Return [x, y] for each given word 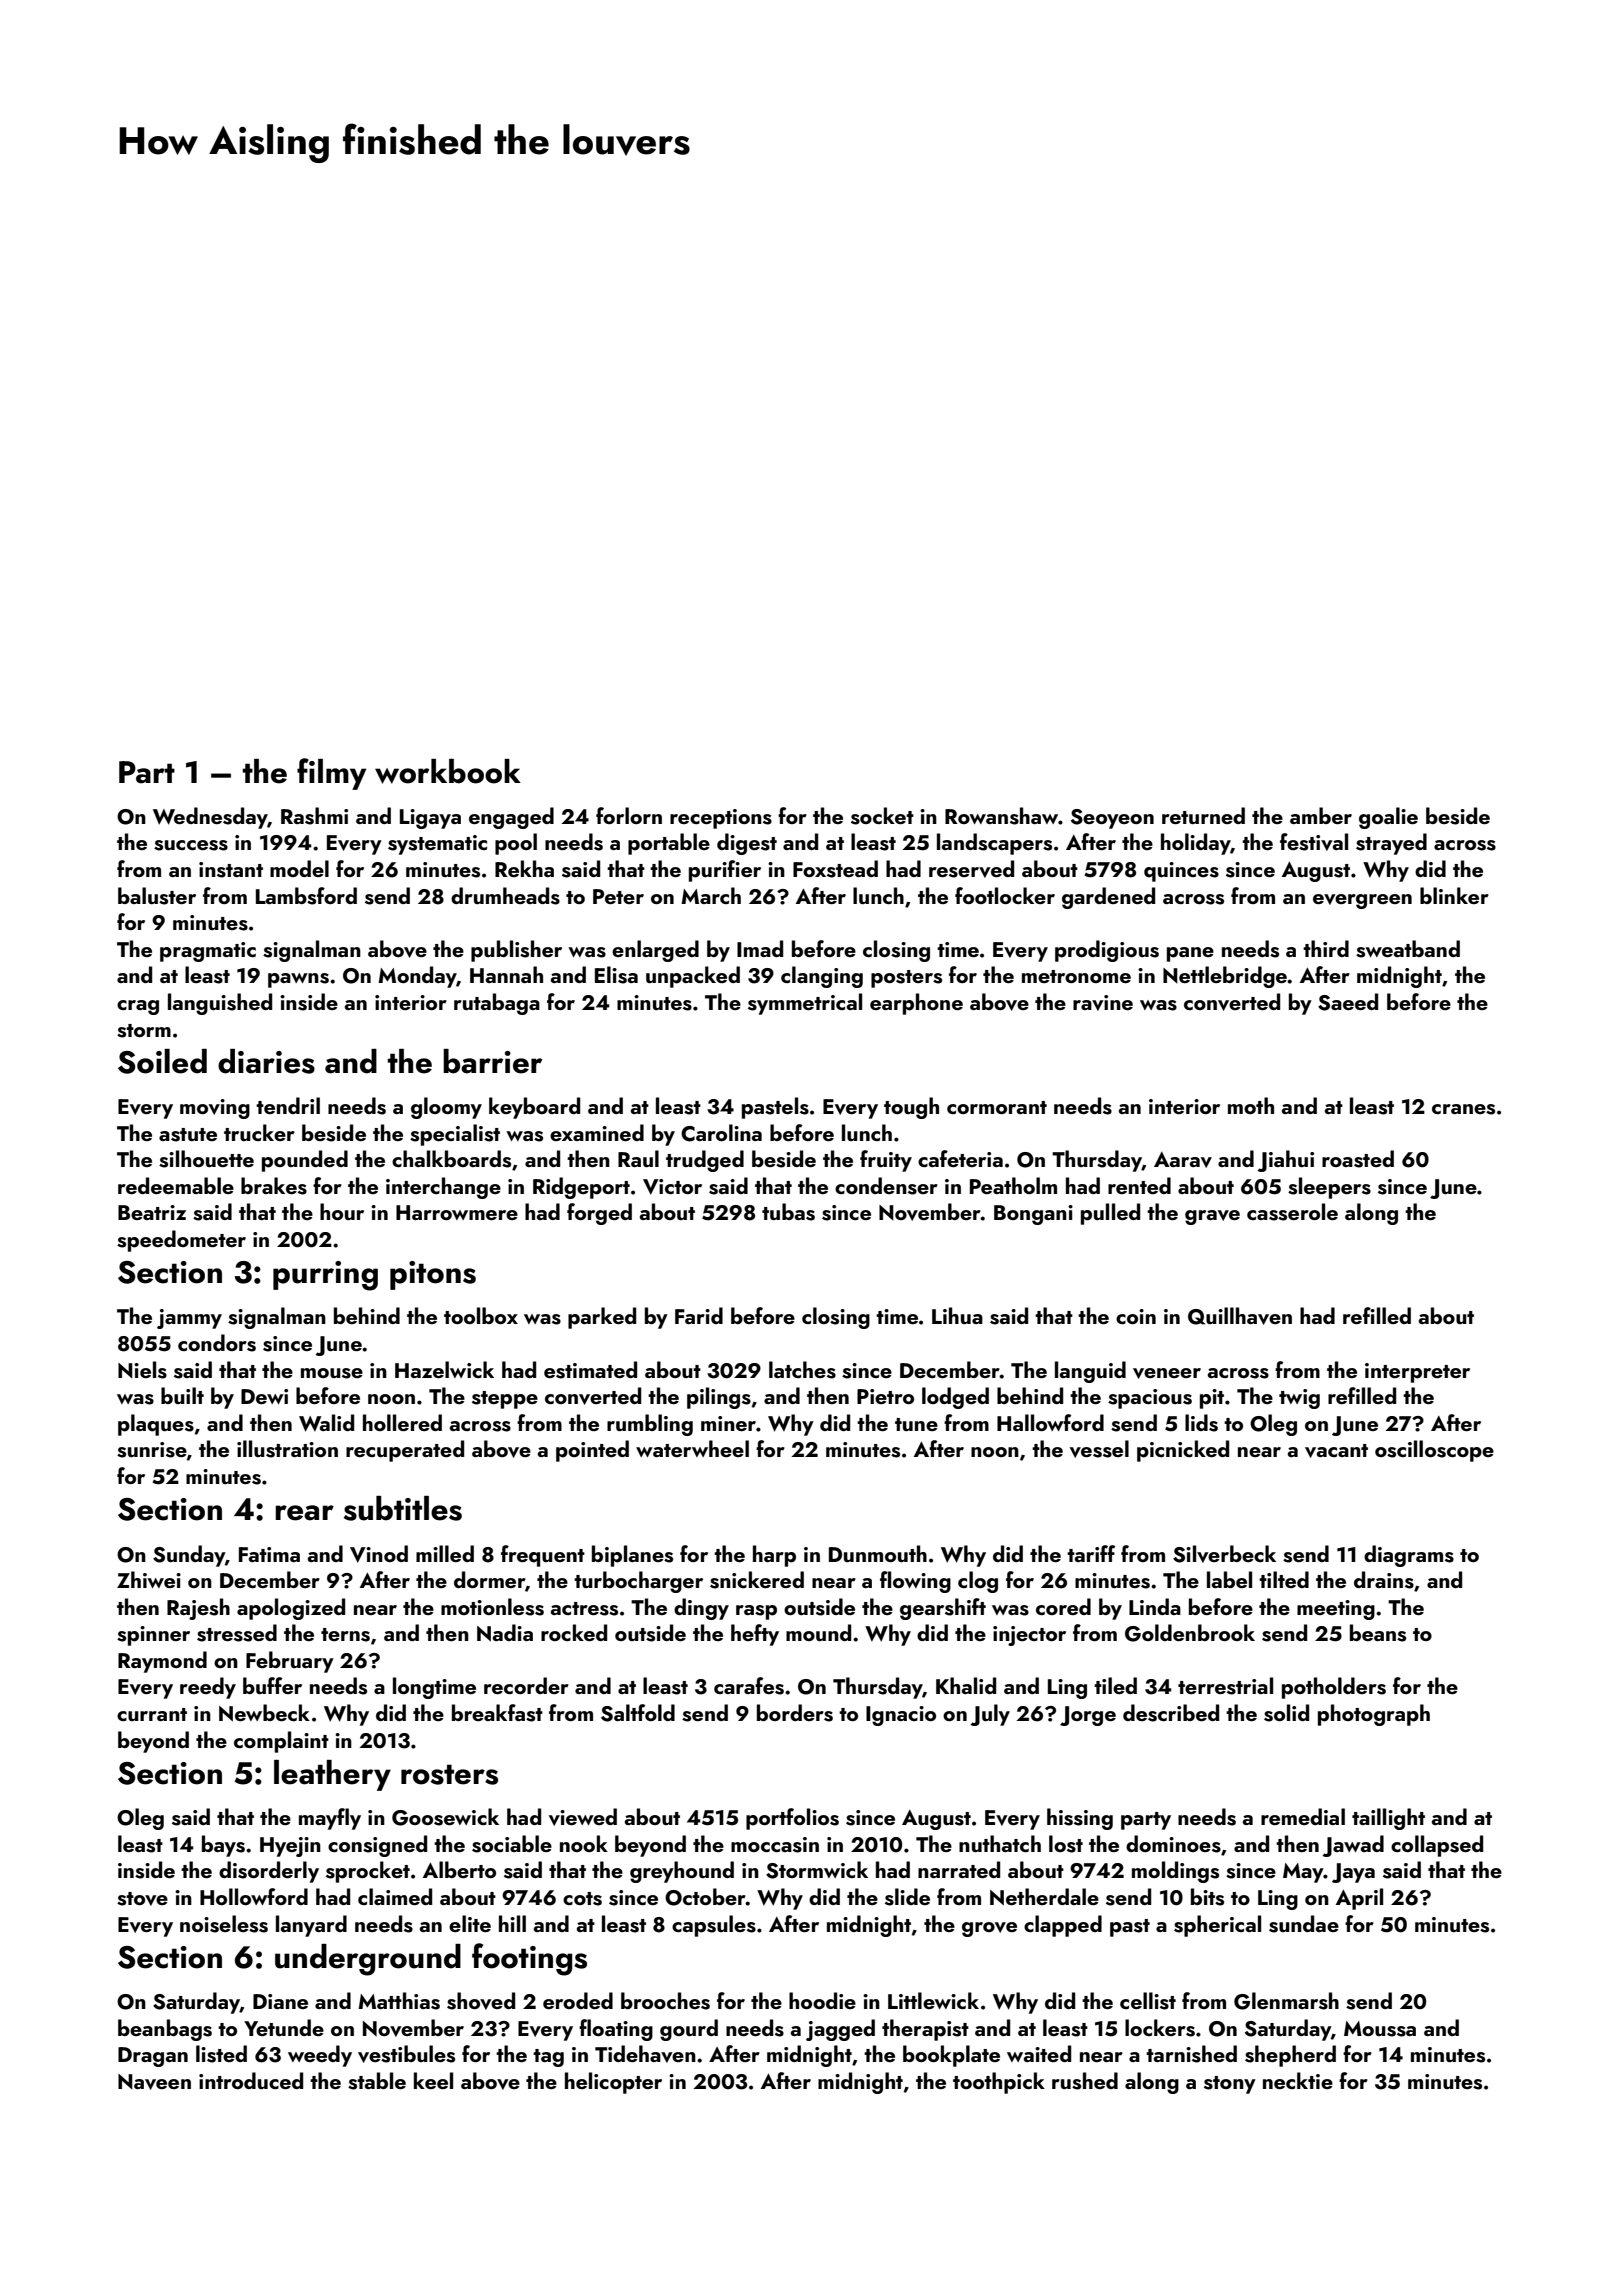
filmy [331, 774]
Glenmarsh [1286, 2001]
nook [584, 1843]
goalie [1388, 818]
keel [433, 2080]
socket [882, 816]
